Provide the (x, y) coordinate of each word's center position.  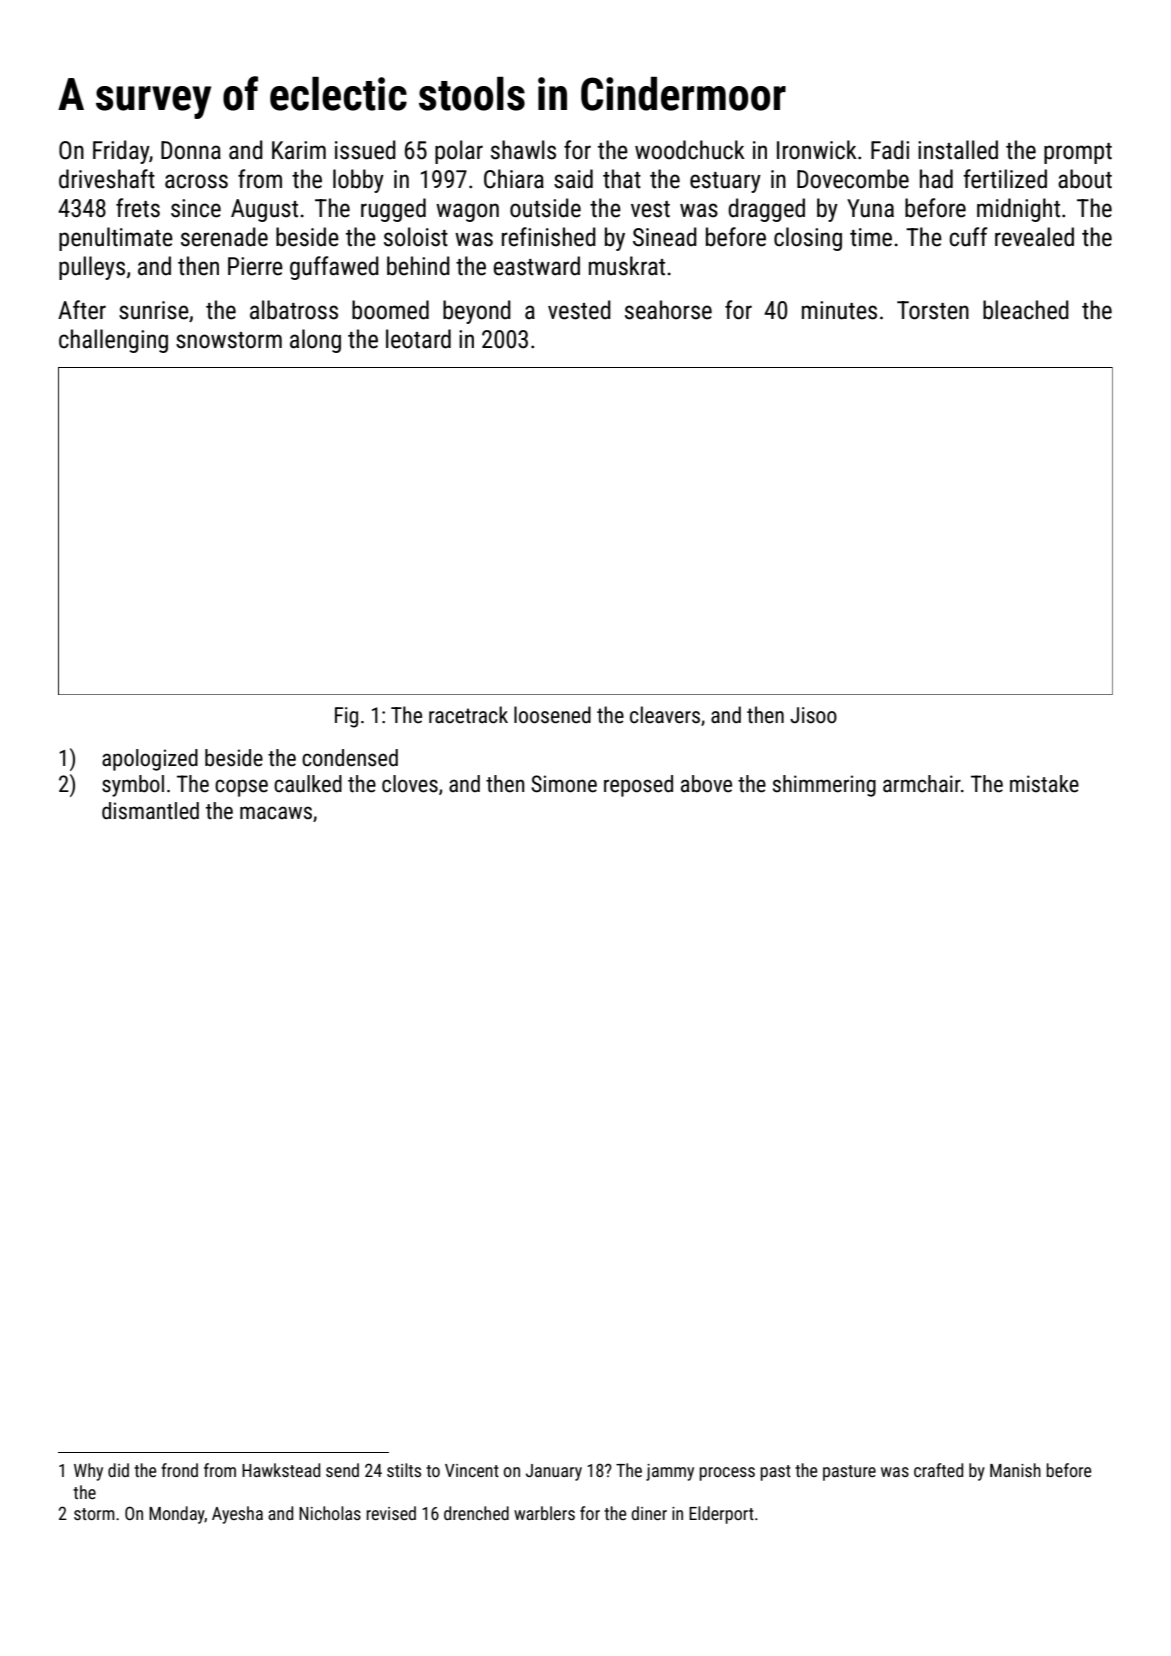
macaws (276, 813)
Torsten (933, 310)
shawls (523, 150)
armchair (922, 784)
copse (241, 788)
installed (958, 150)
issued (365, 150)
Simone (564, 784)
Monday (177, 1515)
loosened (552, 715)
